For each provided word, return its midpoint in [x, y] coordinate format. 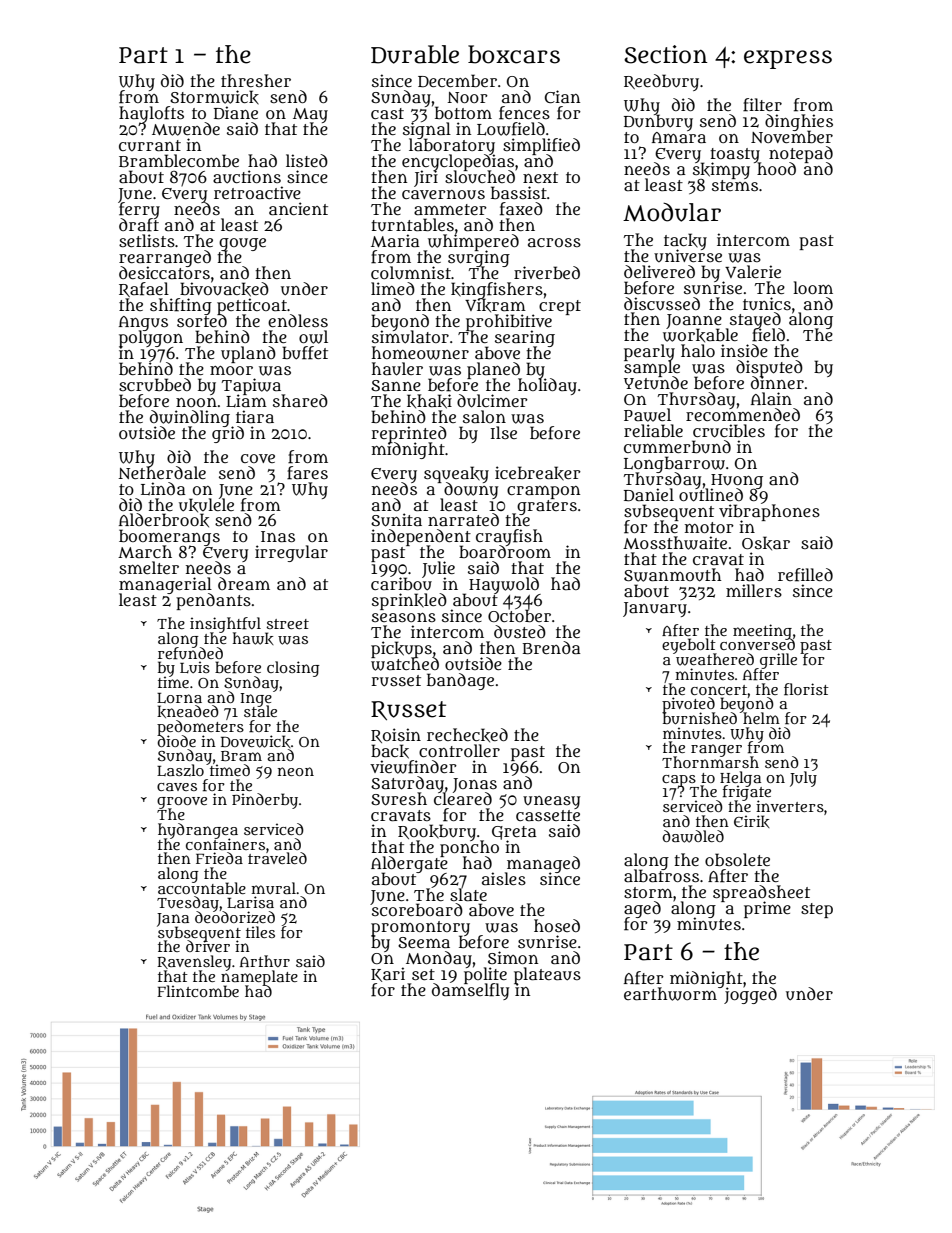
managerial [165, 585]
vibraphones [769, 512]
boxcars [514, 54]
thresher [256, 80]
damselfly [470, 992]
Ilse [504, 432]
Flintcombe [198, 991]
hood [776, 169]
